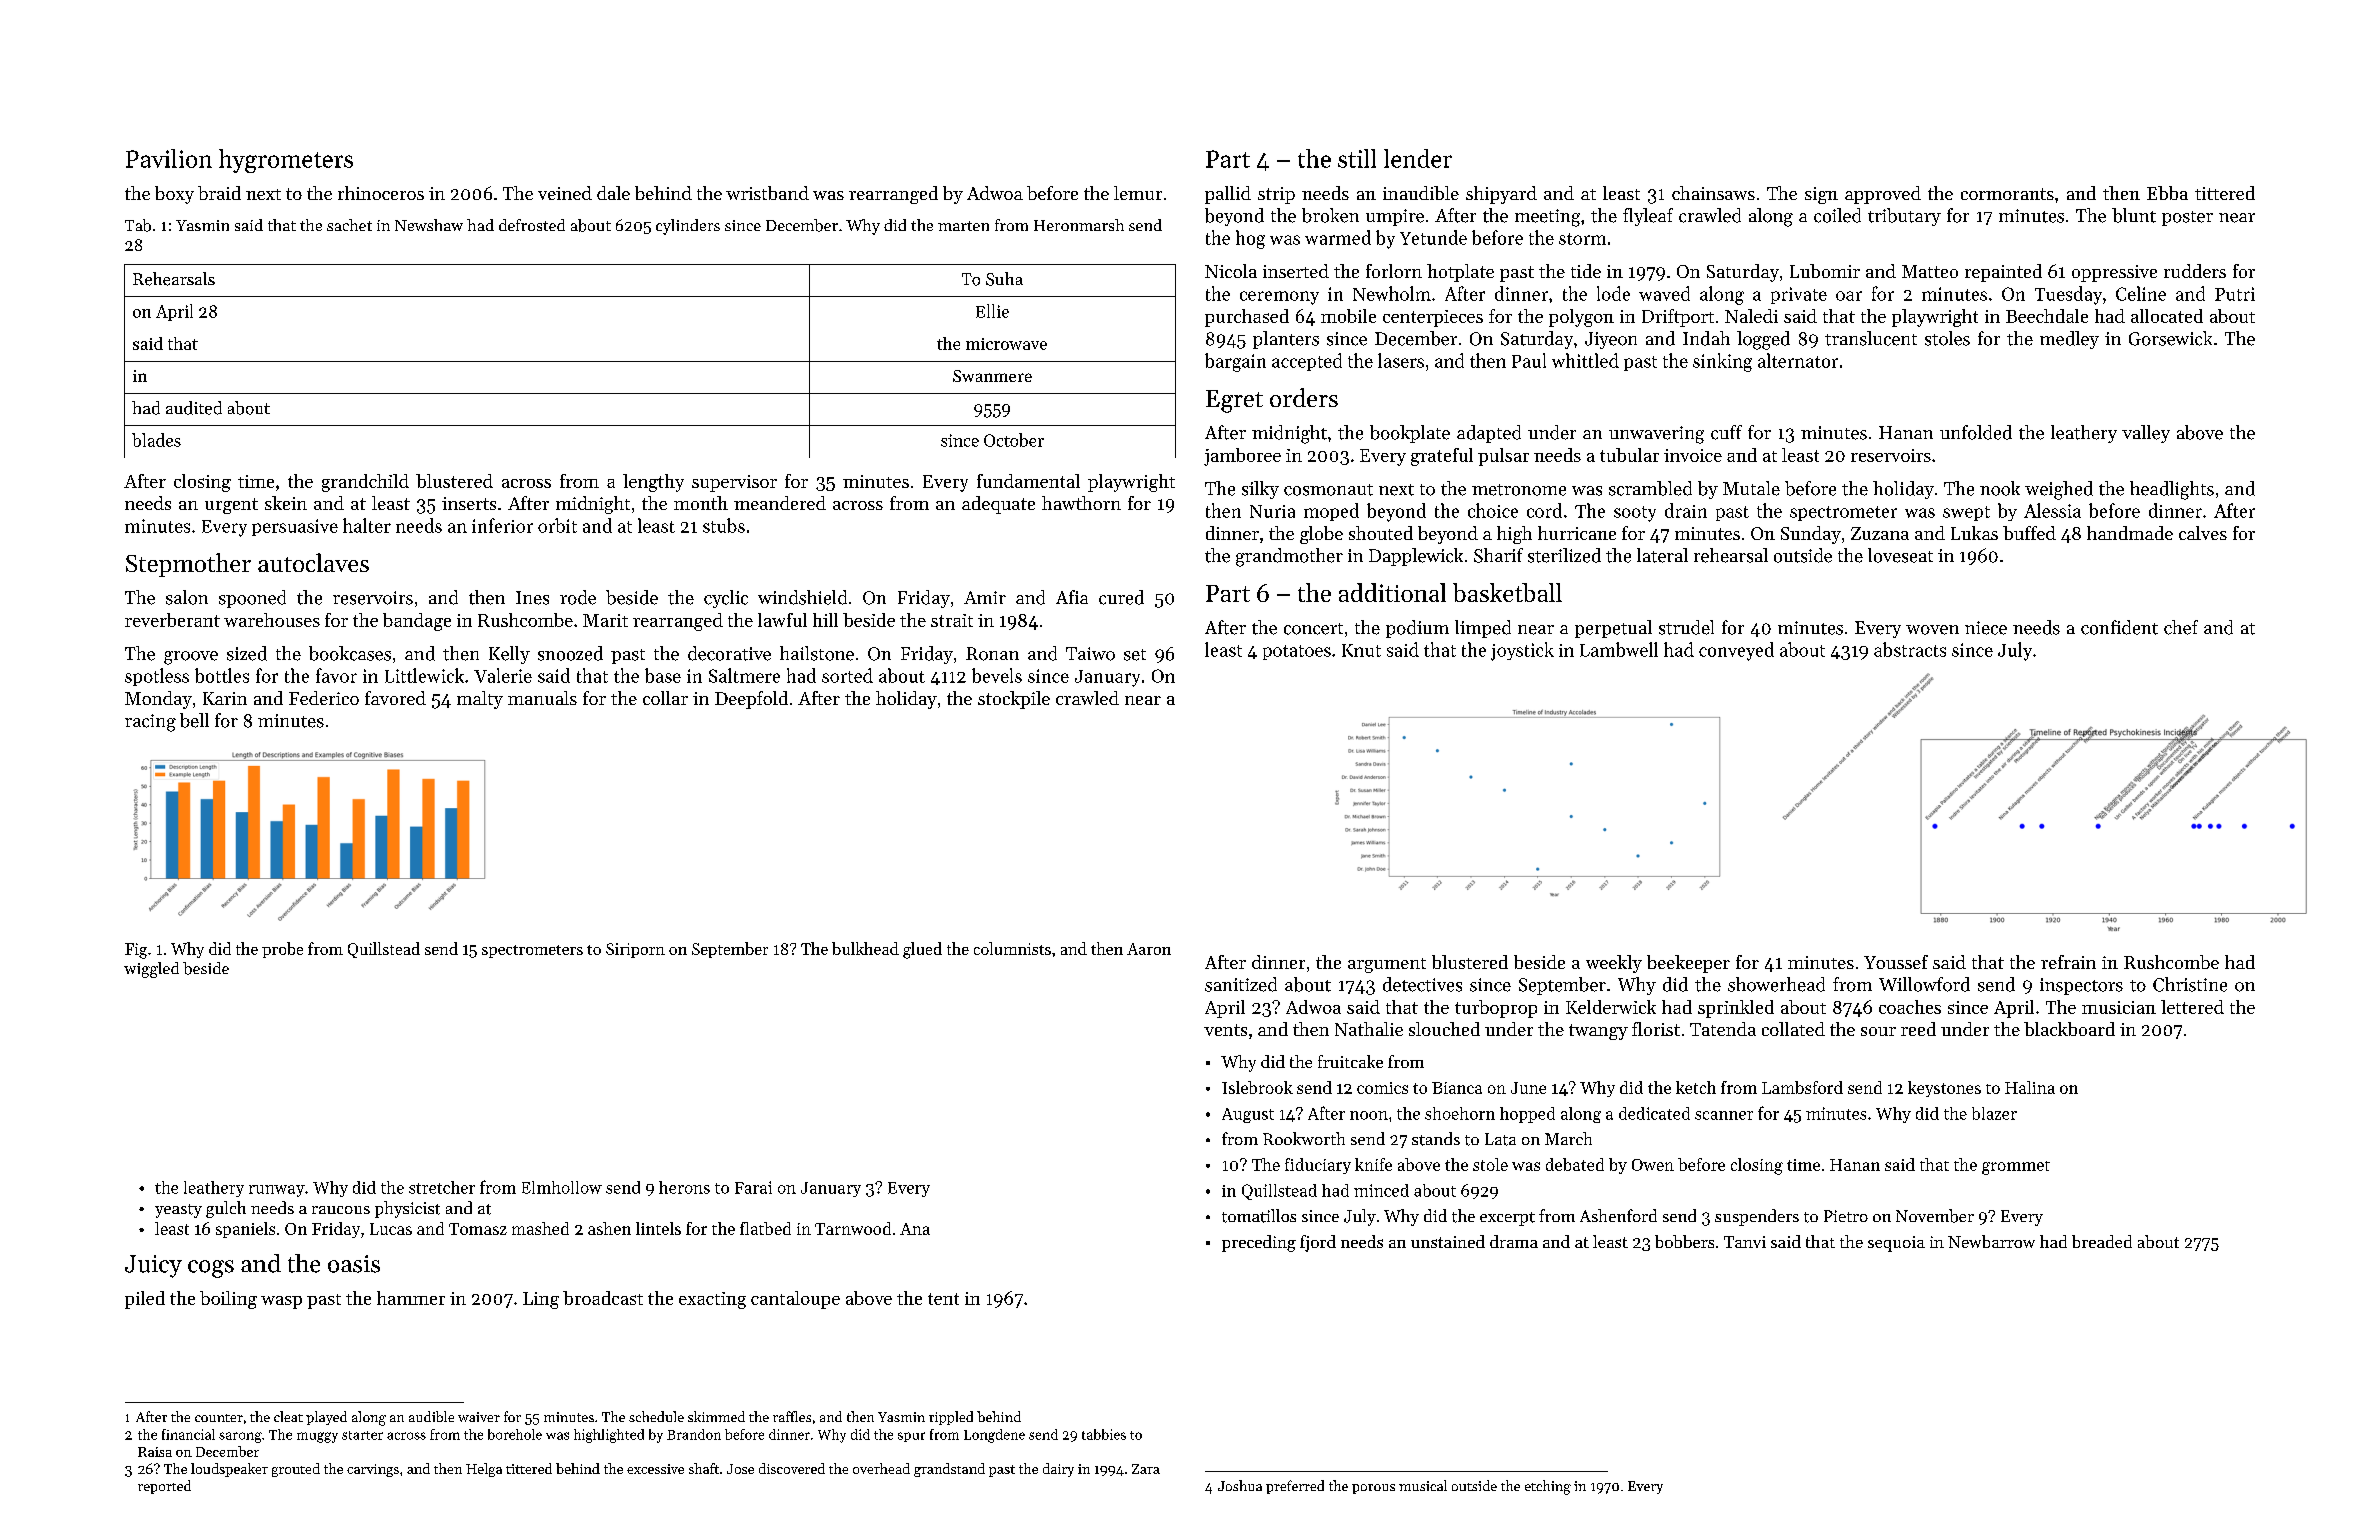 This document has height=1540, width=2380. Describe the element at coordinates (740, 1469) in the document. I see `Jose` at that location.
